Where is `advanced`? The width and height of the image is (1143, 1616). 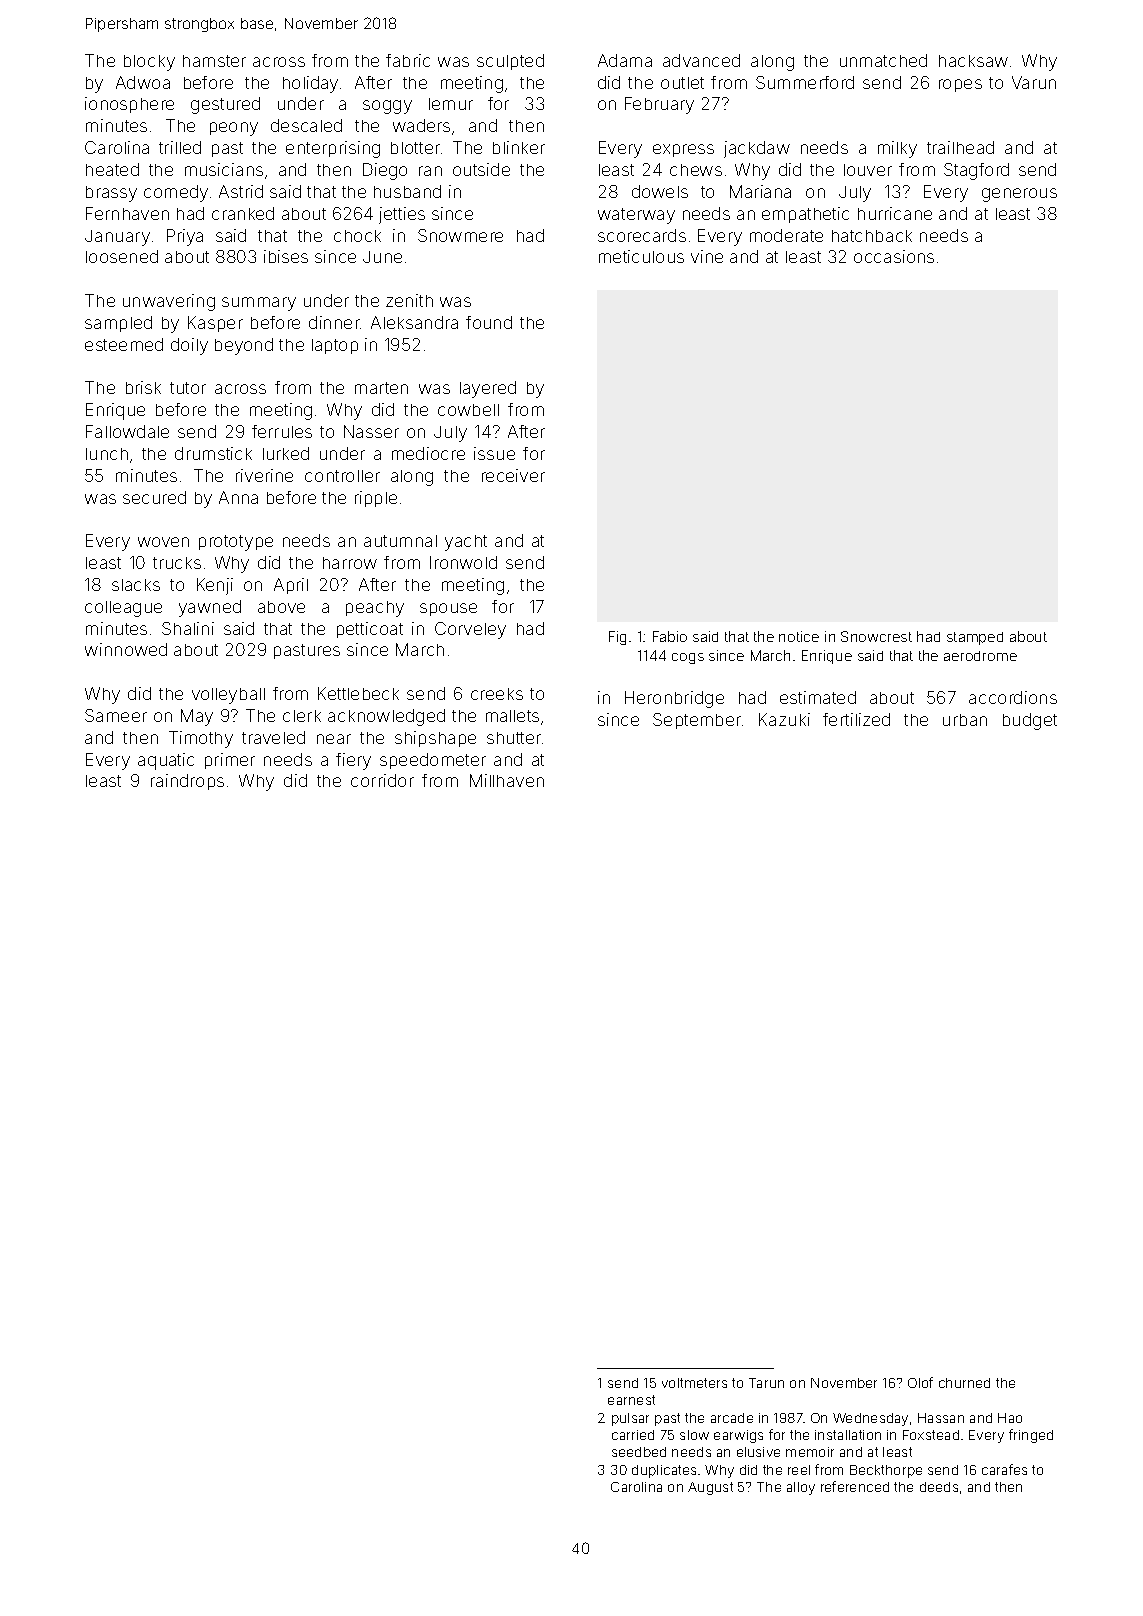 advanced is located at coordinates (701, 60).
